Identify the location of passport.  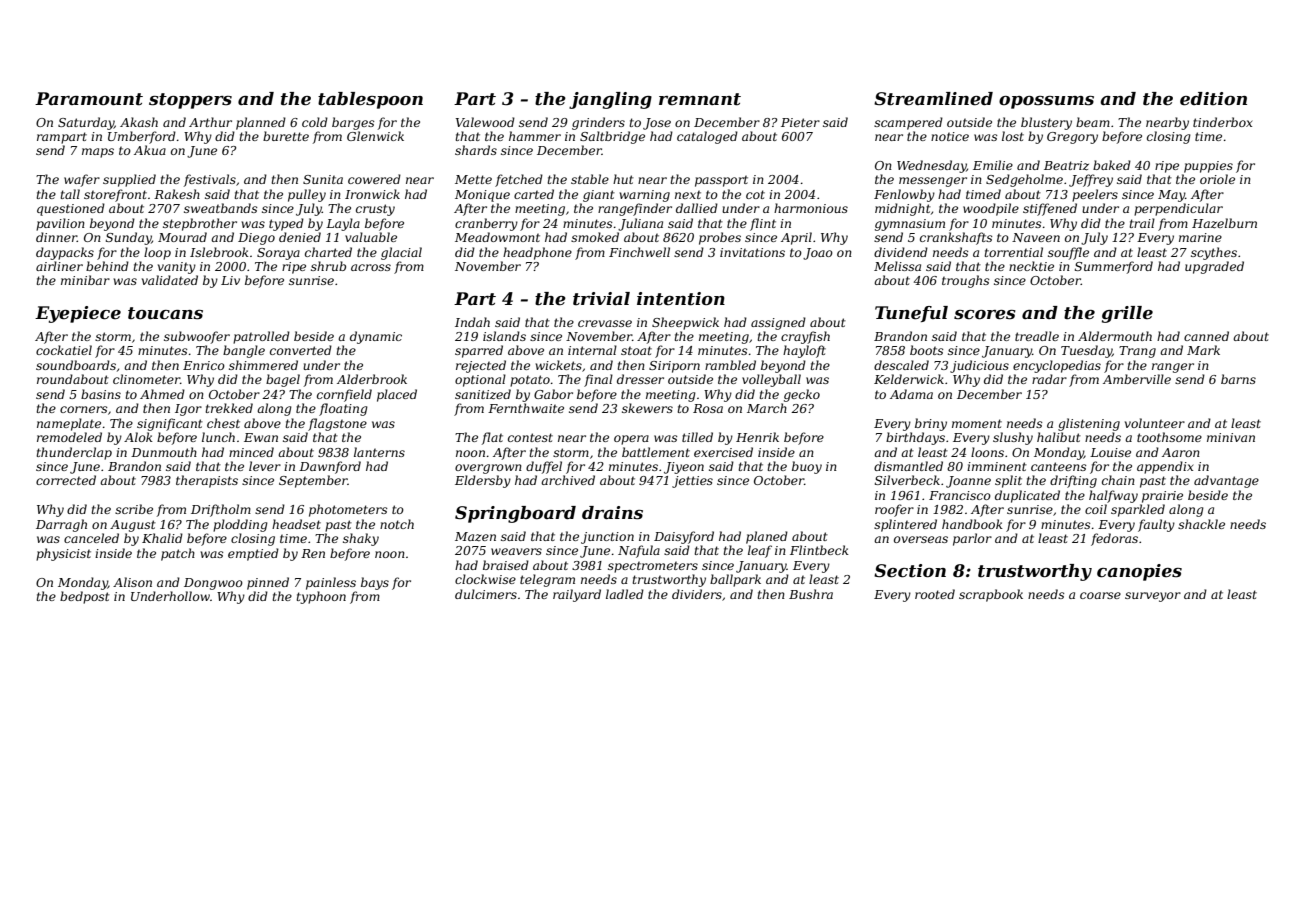
(721, 181).
